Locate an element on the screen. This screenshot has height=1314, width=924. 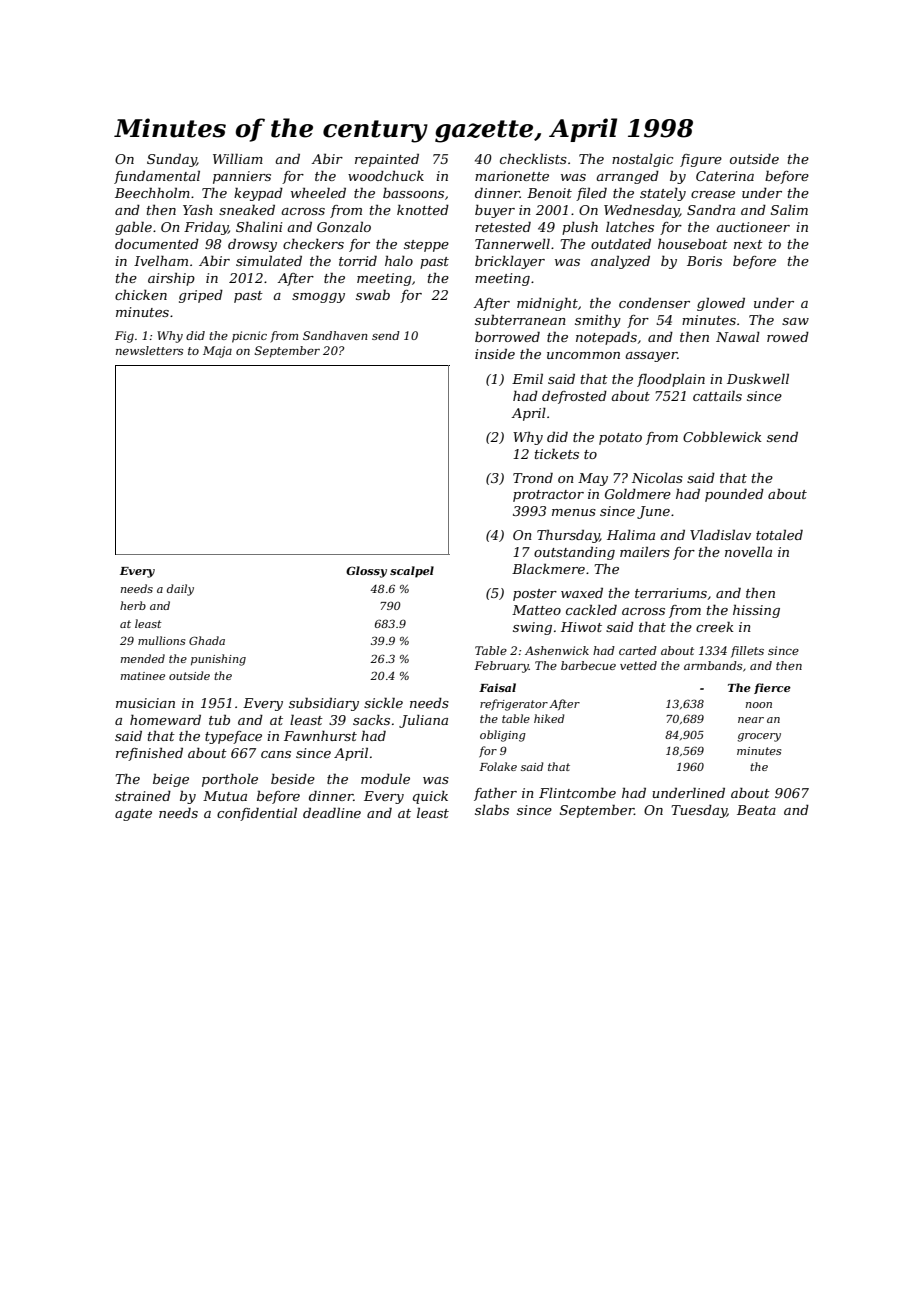
Folake is located at coordinates (498, 766).
